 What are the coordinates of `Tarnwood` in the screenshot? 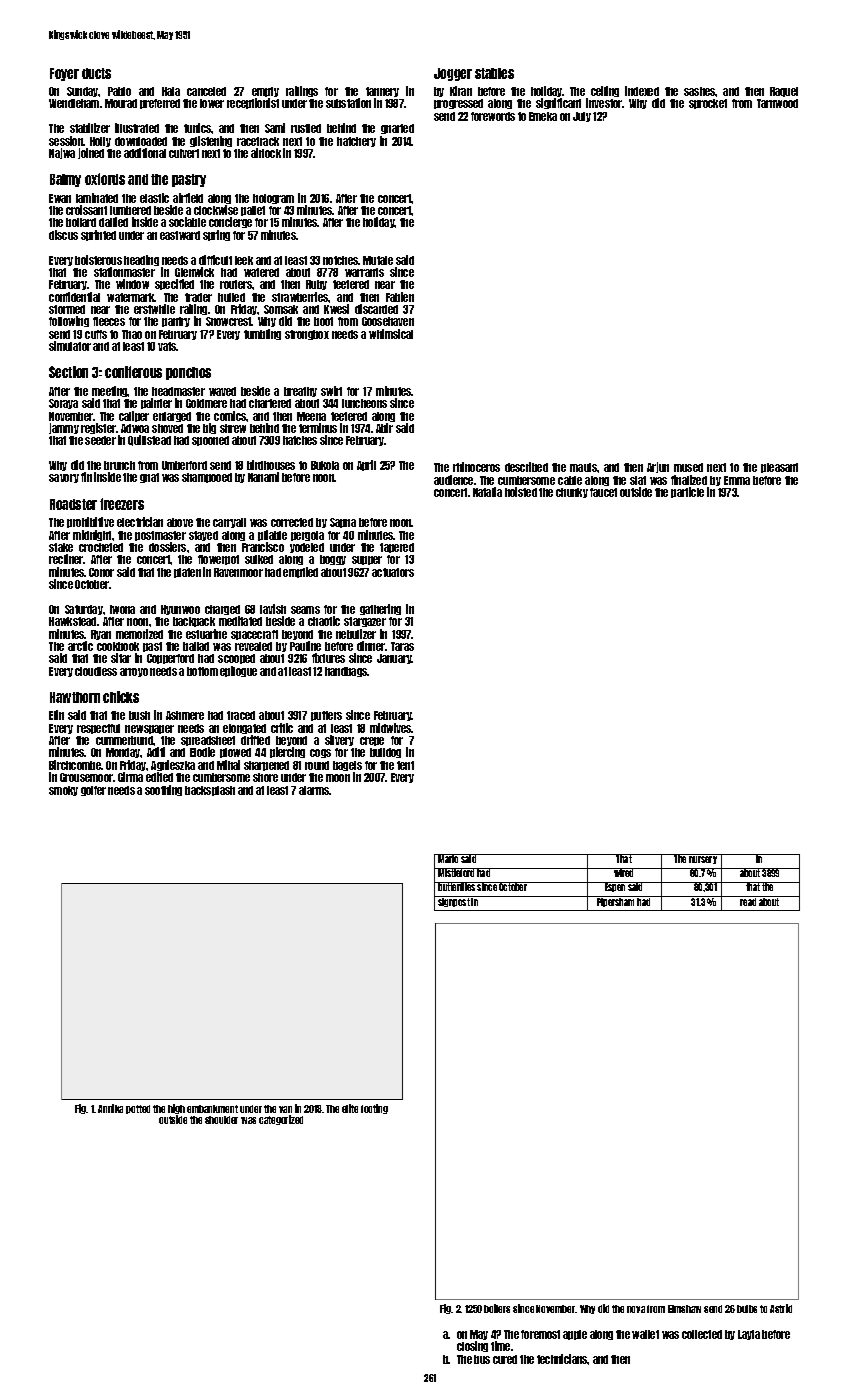 It's located at (777, 103).
